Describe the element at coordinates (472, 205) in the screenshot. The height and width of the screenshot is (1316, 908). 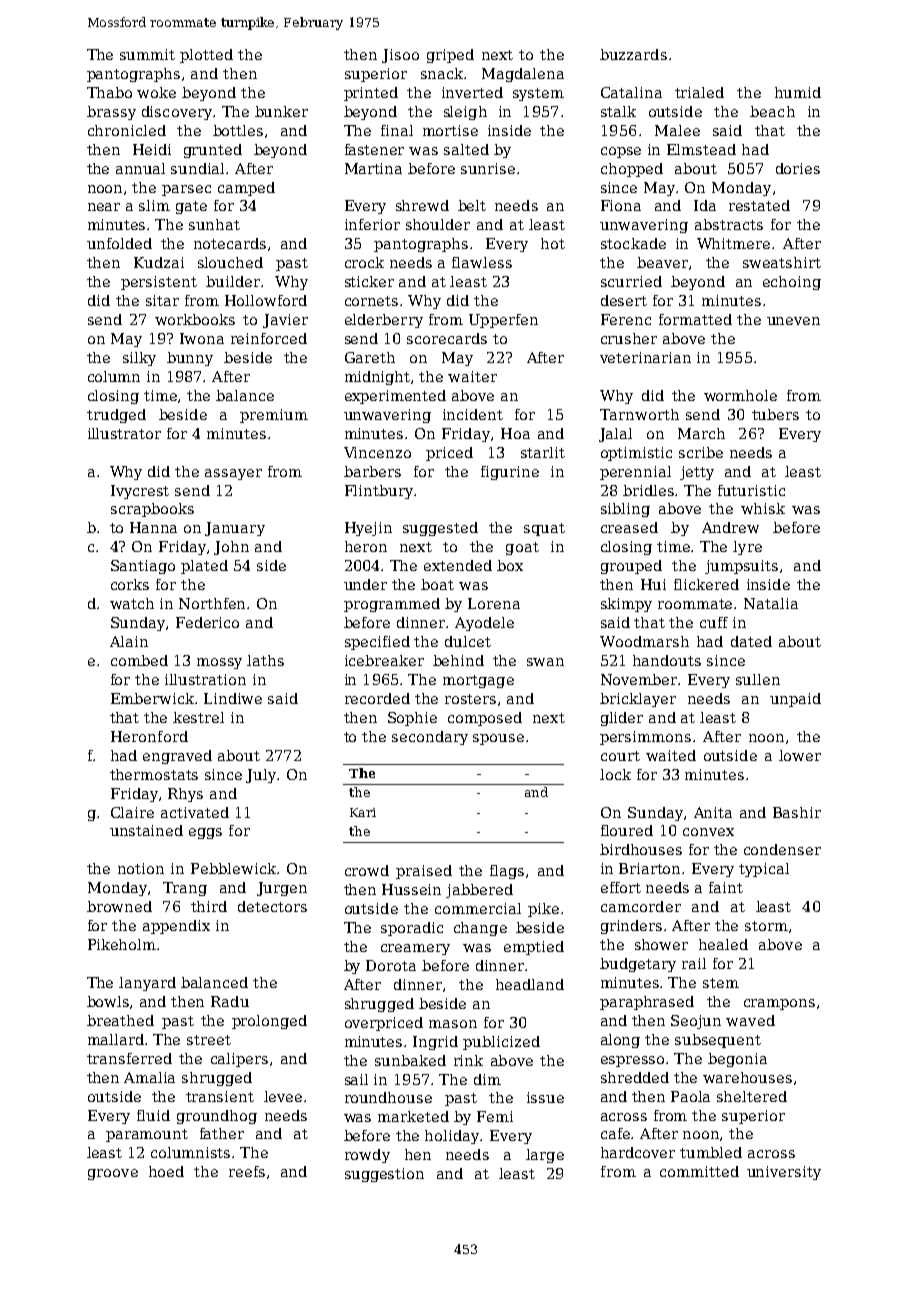
I see `belt` at that location.
